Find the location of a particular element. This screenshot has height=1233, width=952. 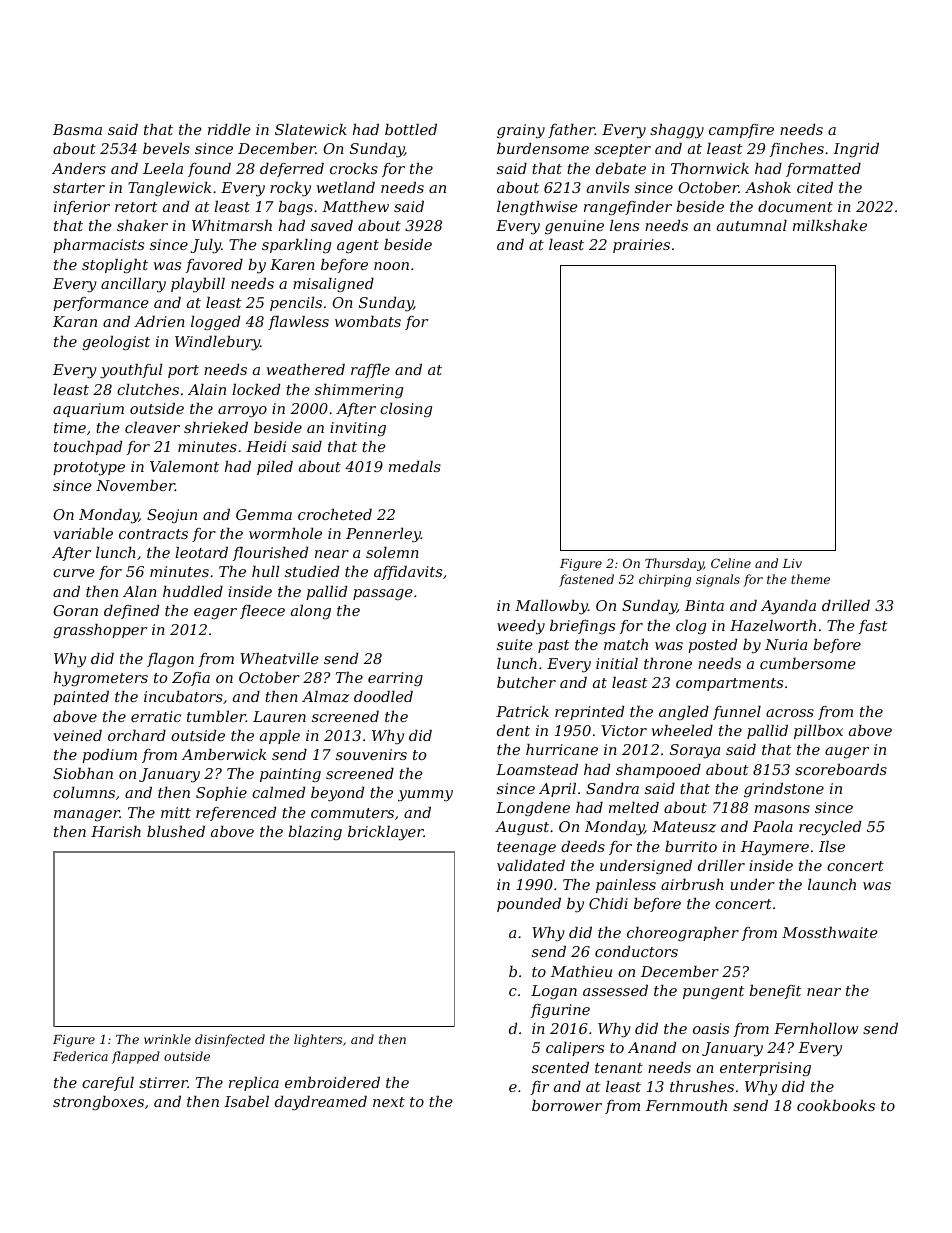

medals is located at coordinates (415, 466).
